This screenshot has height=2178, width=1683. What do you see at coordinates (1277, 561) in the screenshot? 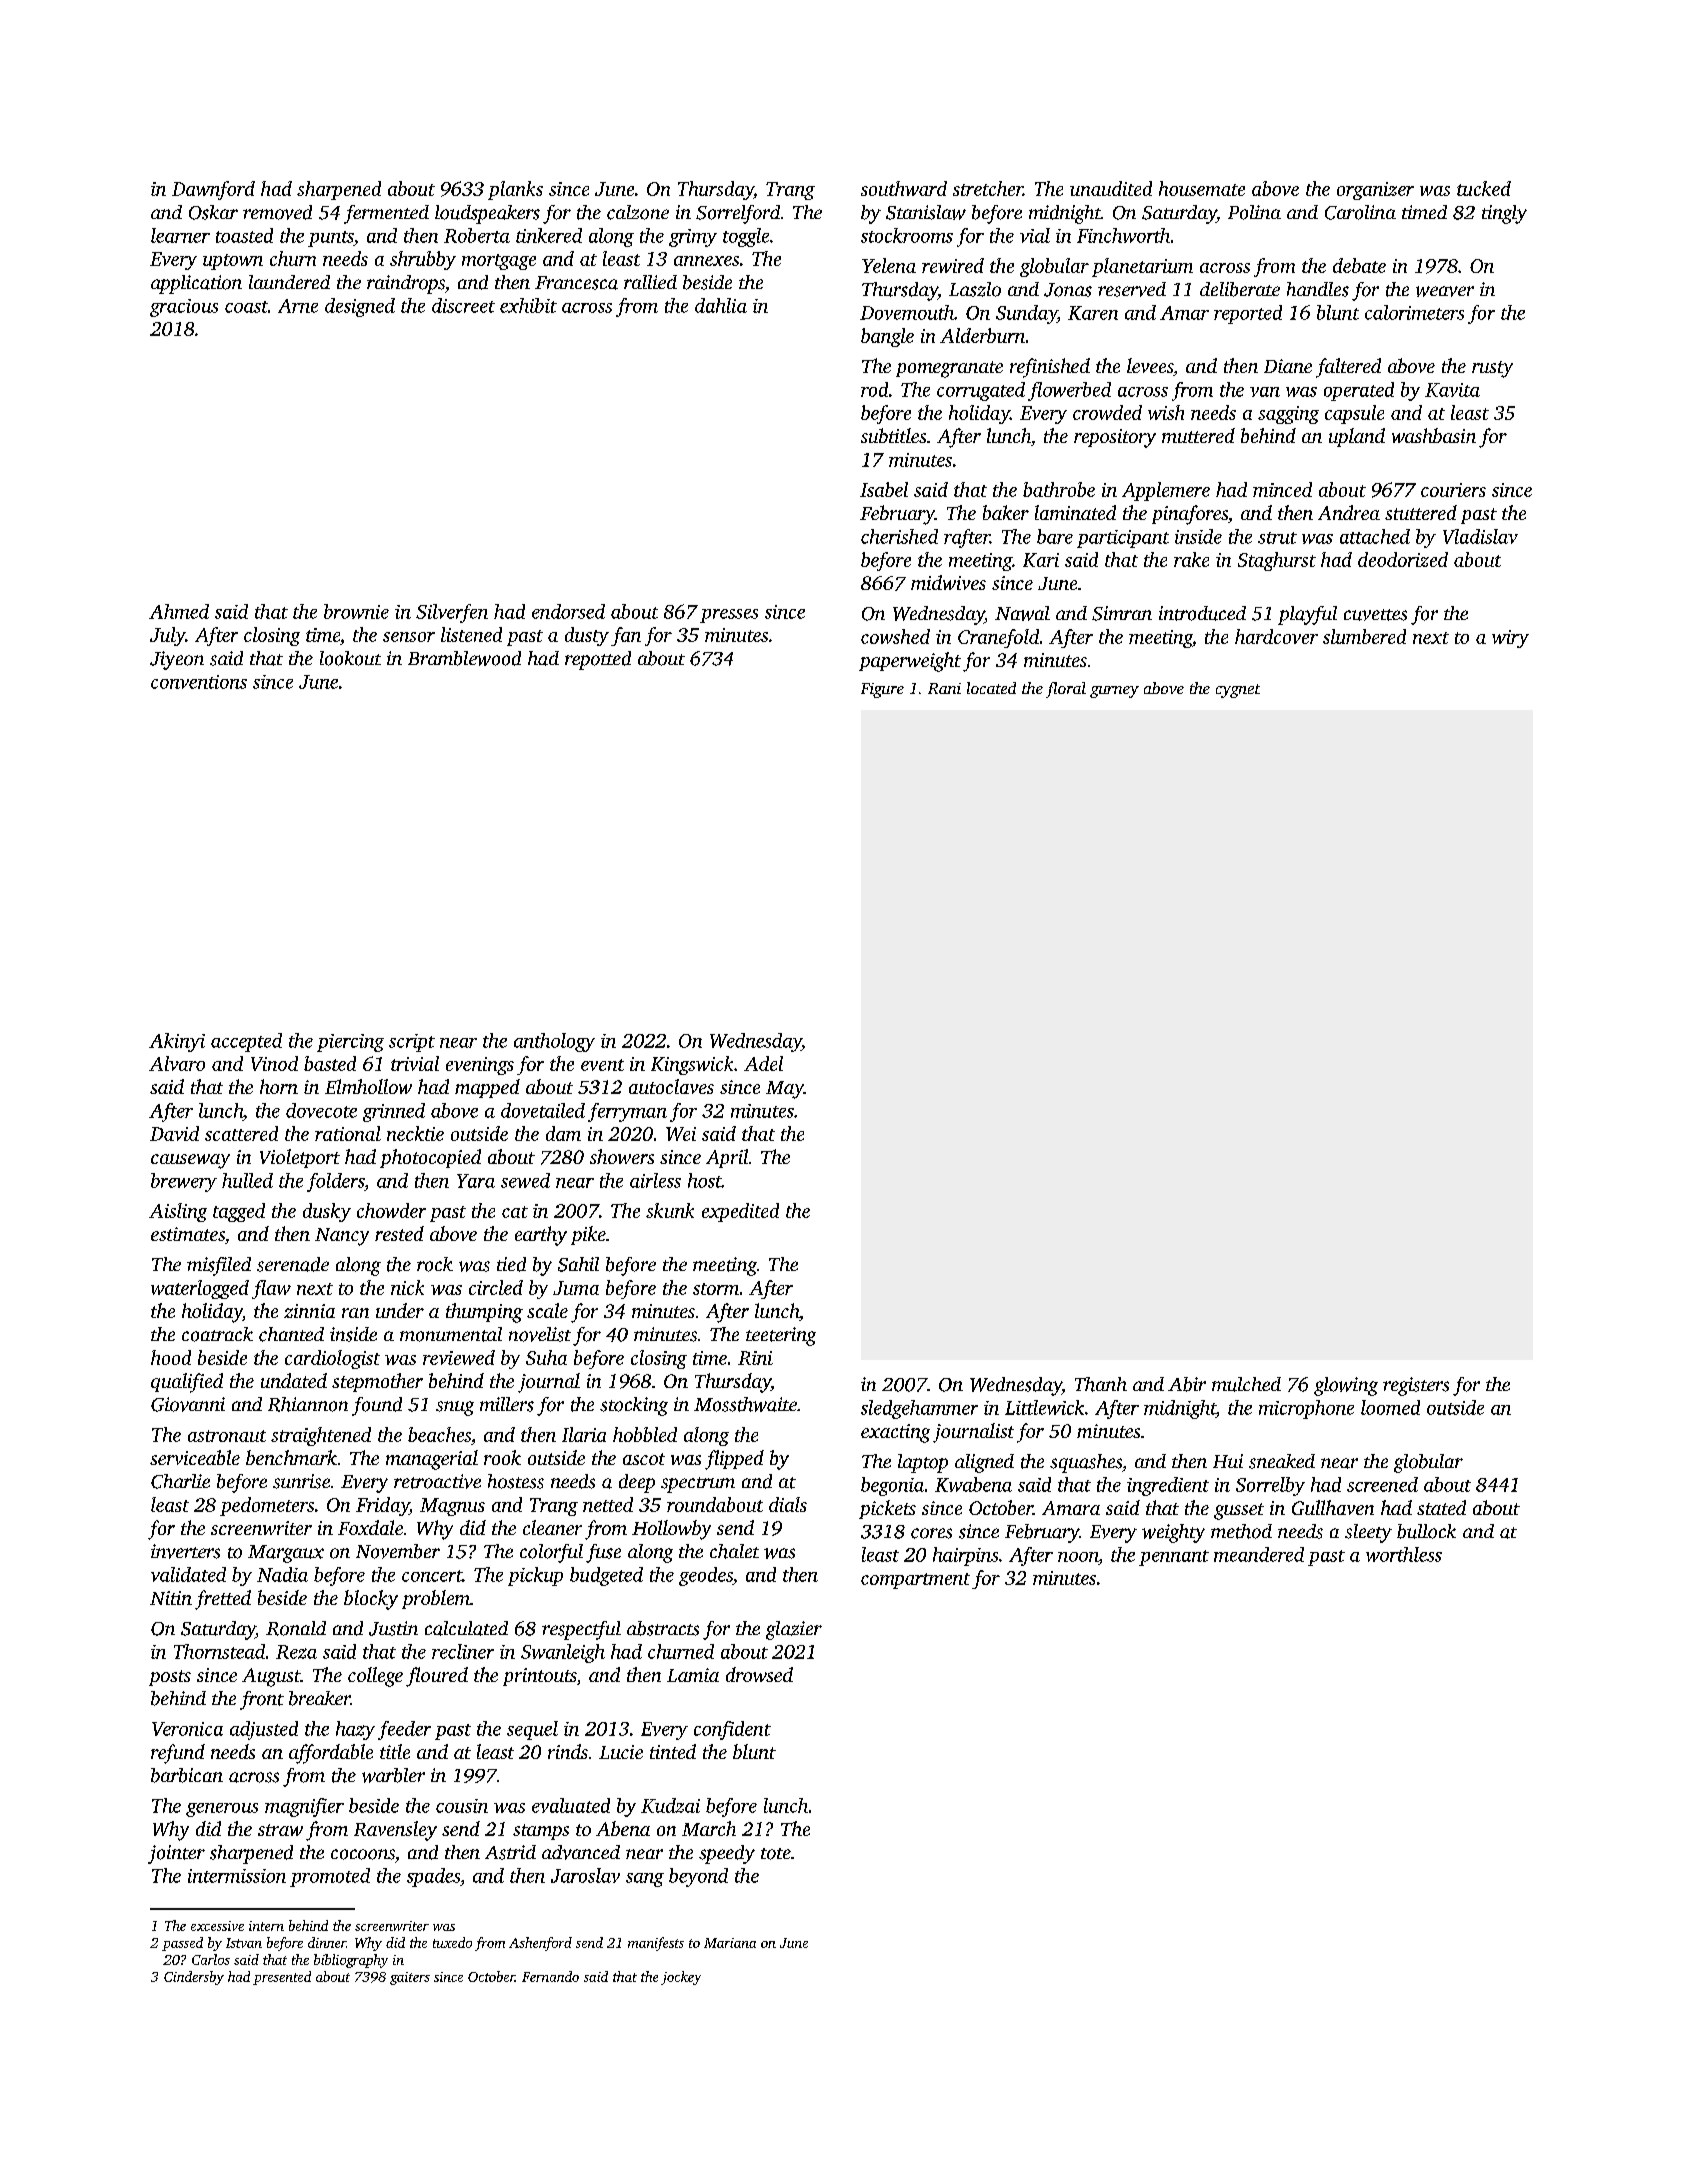
I see `Staghurst` at bounding box center [1277, 561].
